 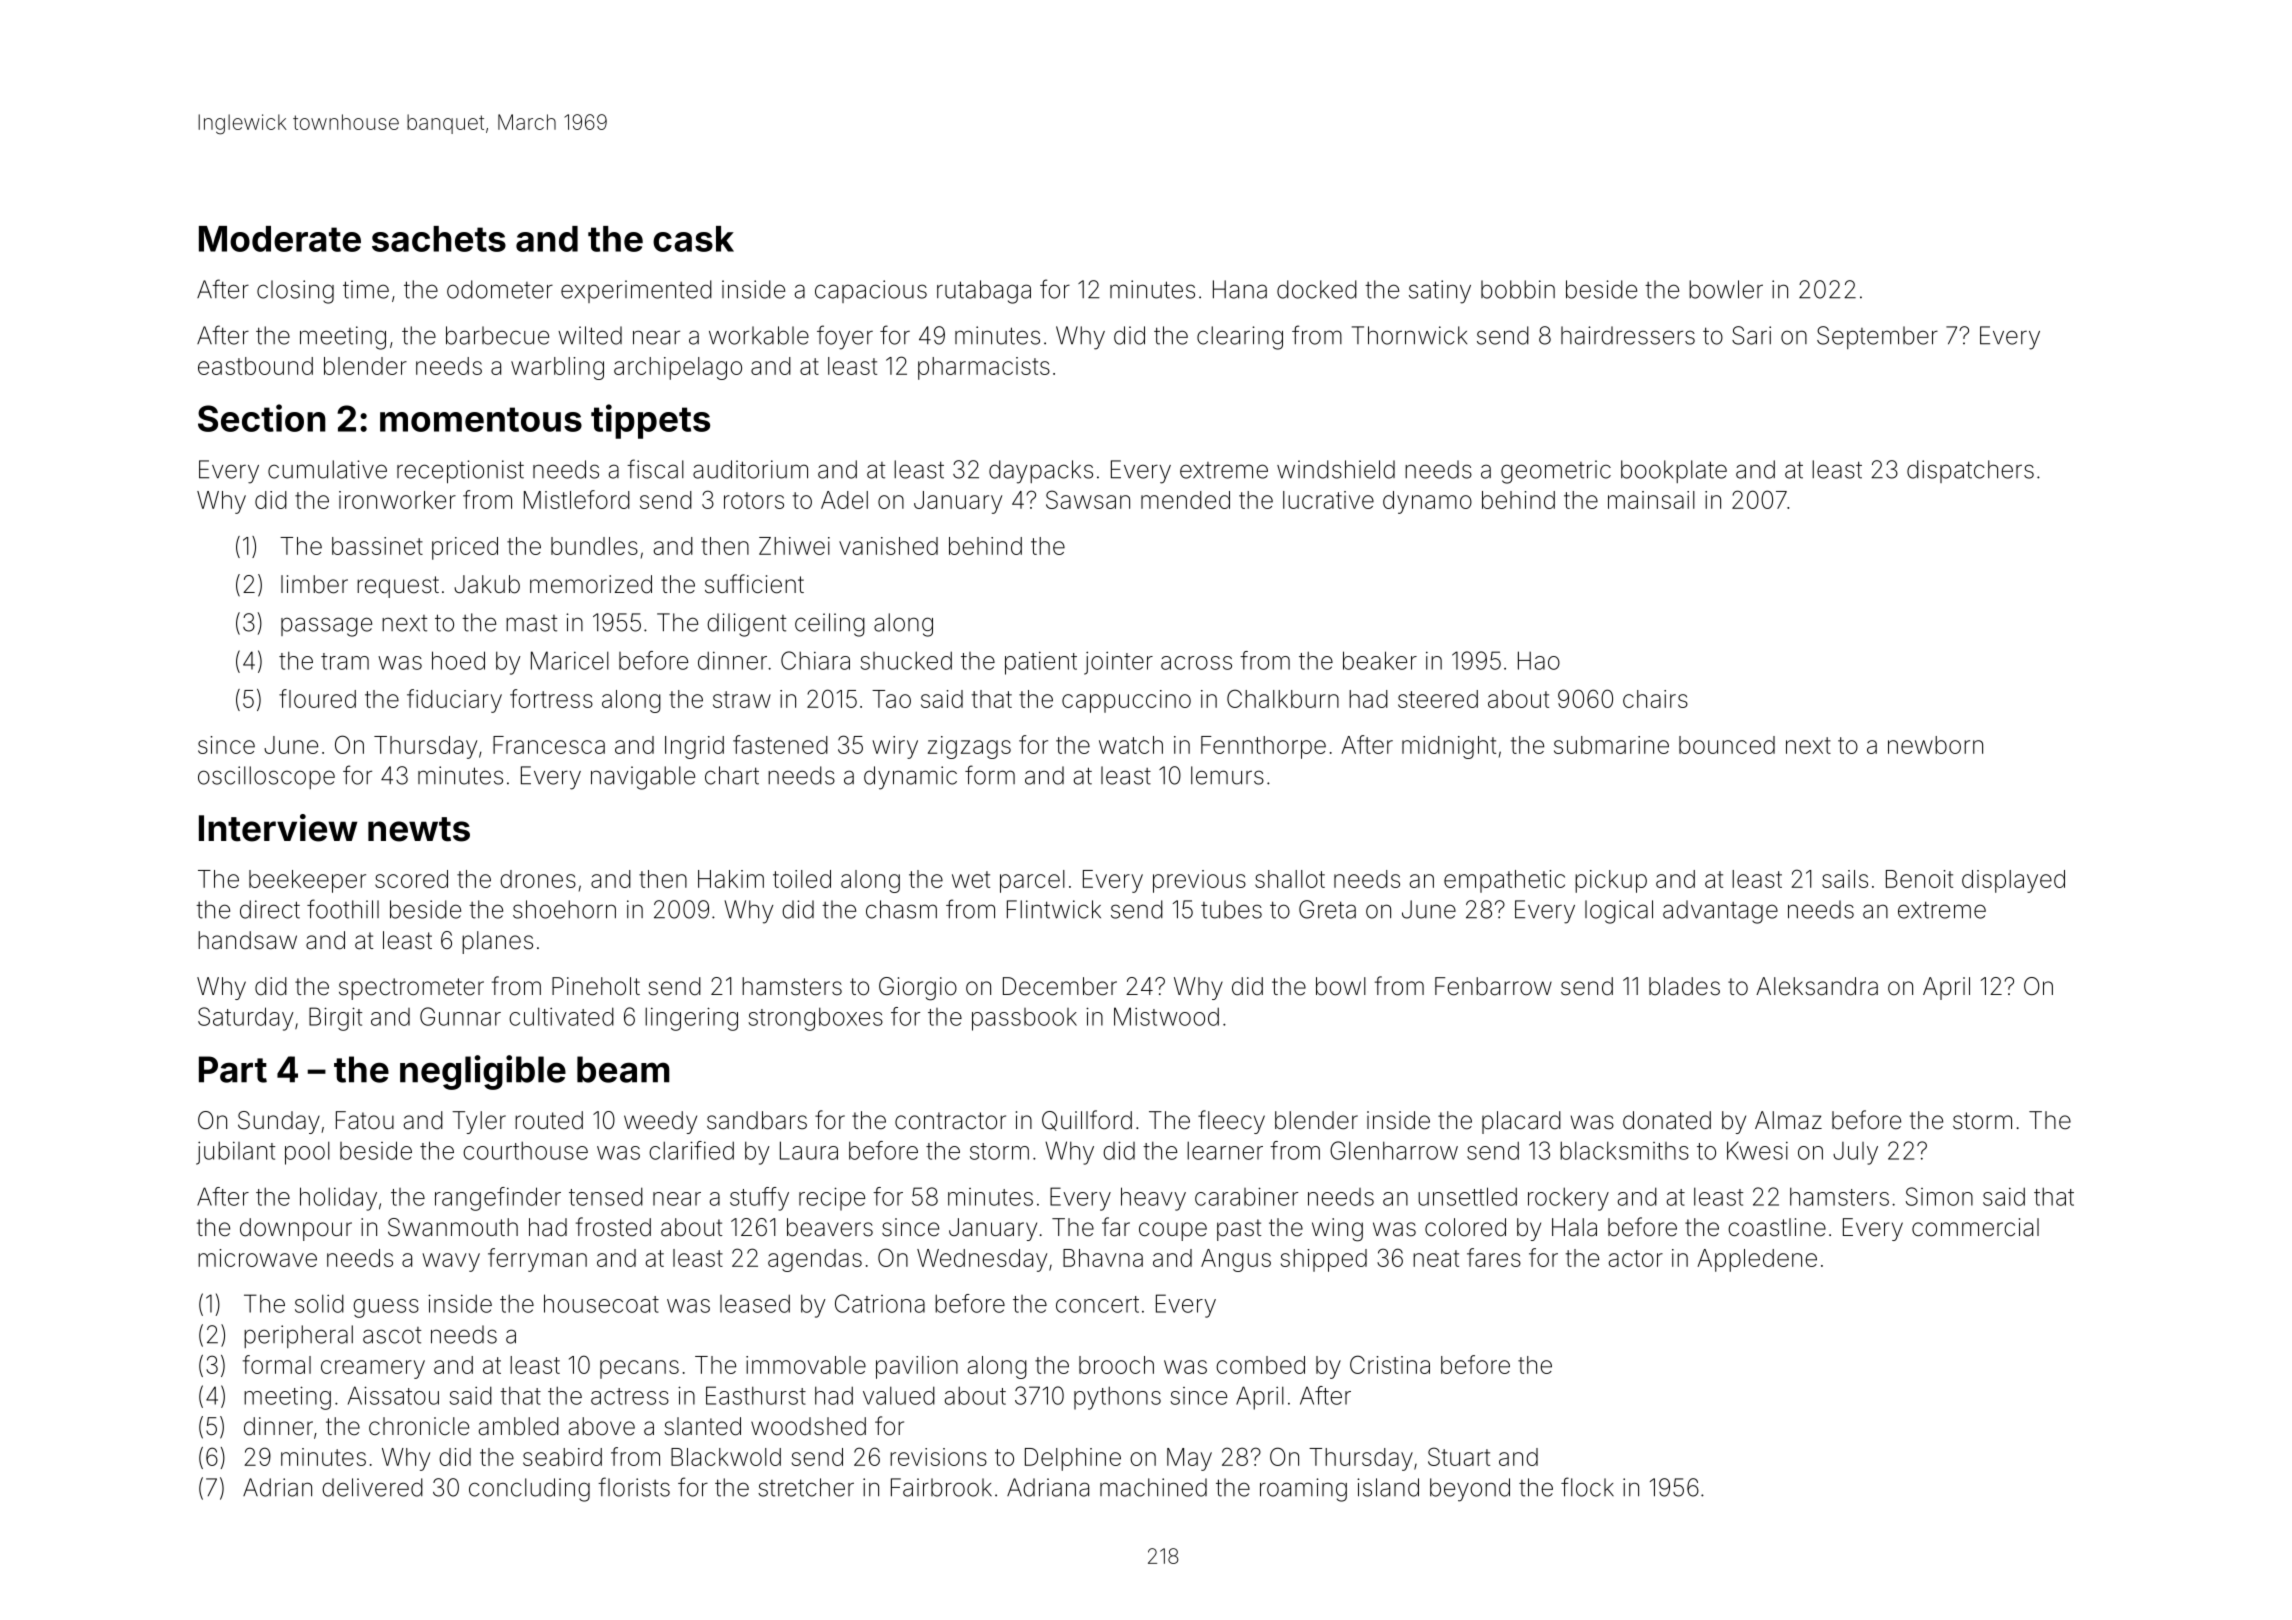 What do you see at coordinates (1757, 1260) in the screenshot?
I see `Appledene` at bounding box center [1757, 1260].
